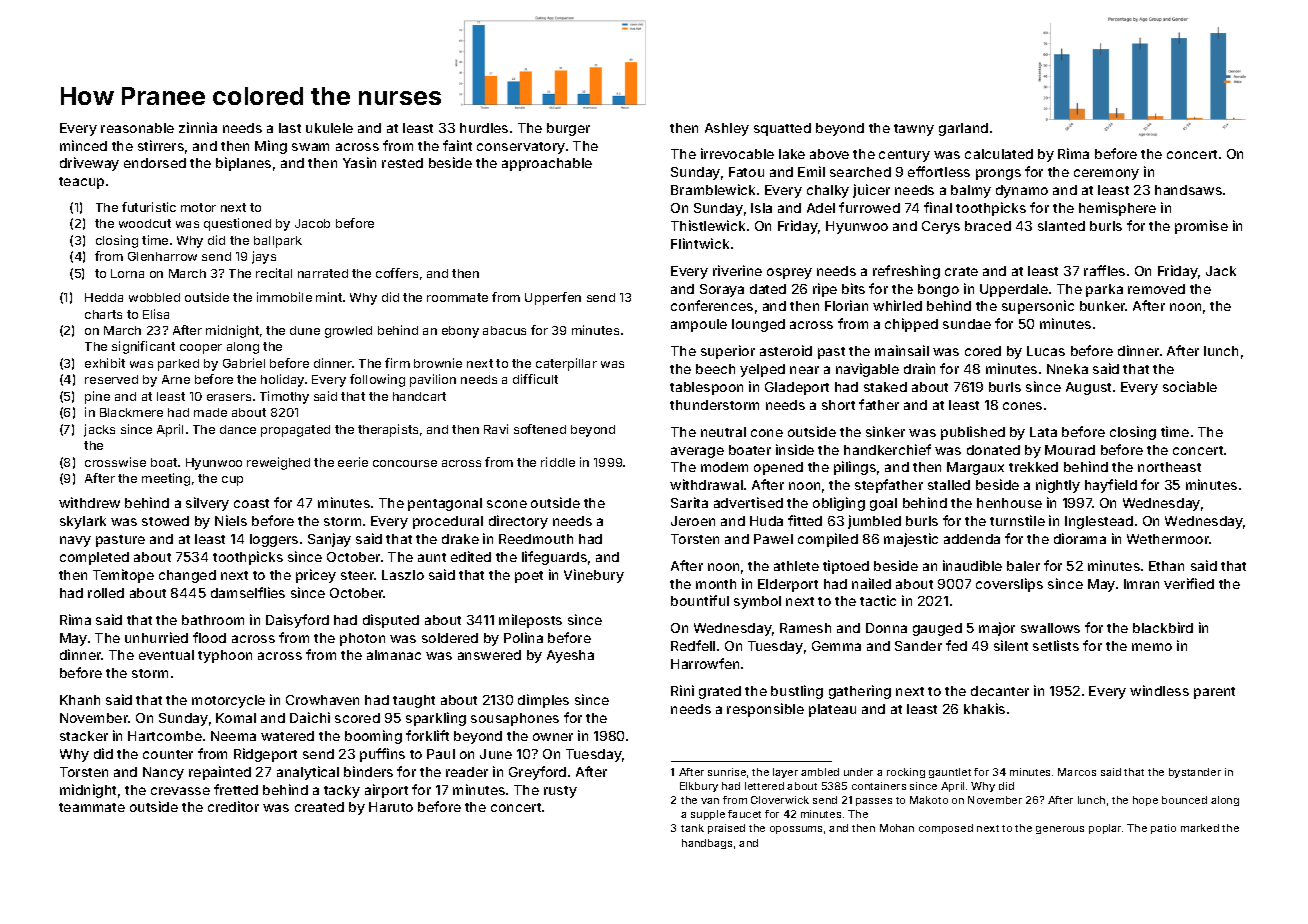 The height and width of the page is (924, 1308). Describe the element at coordinates (94, 558) in the page. I see `completed` at that location.
